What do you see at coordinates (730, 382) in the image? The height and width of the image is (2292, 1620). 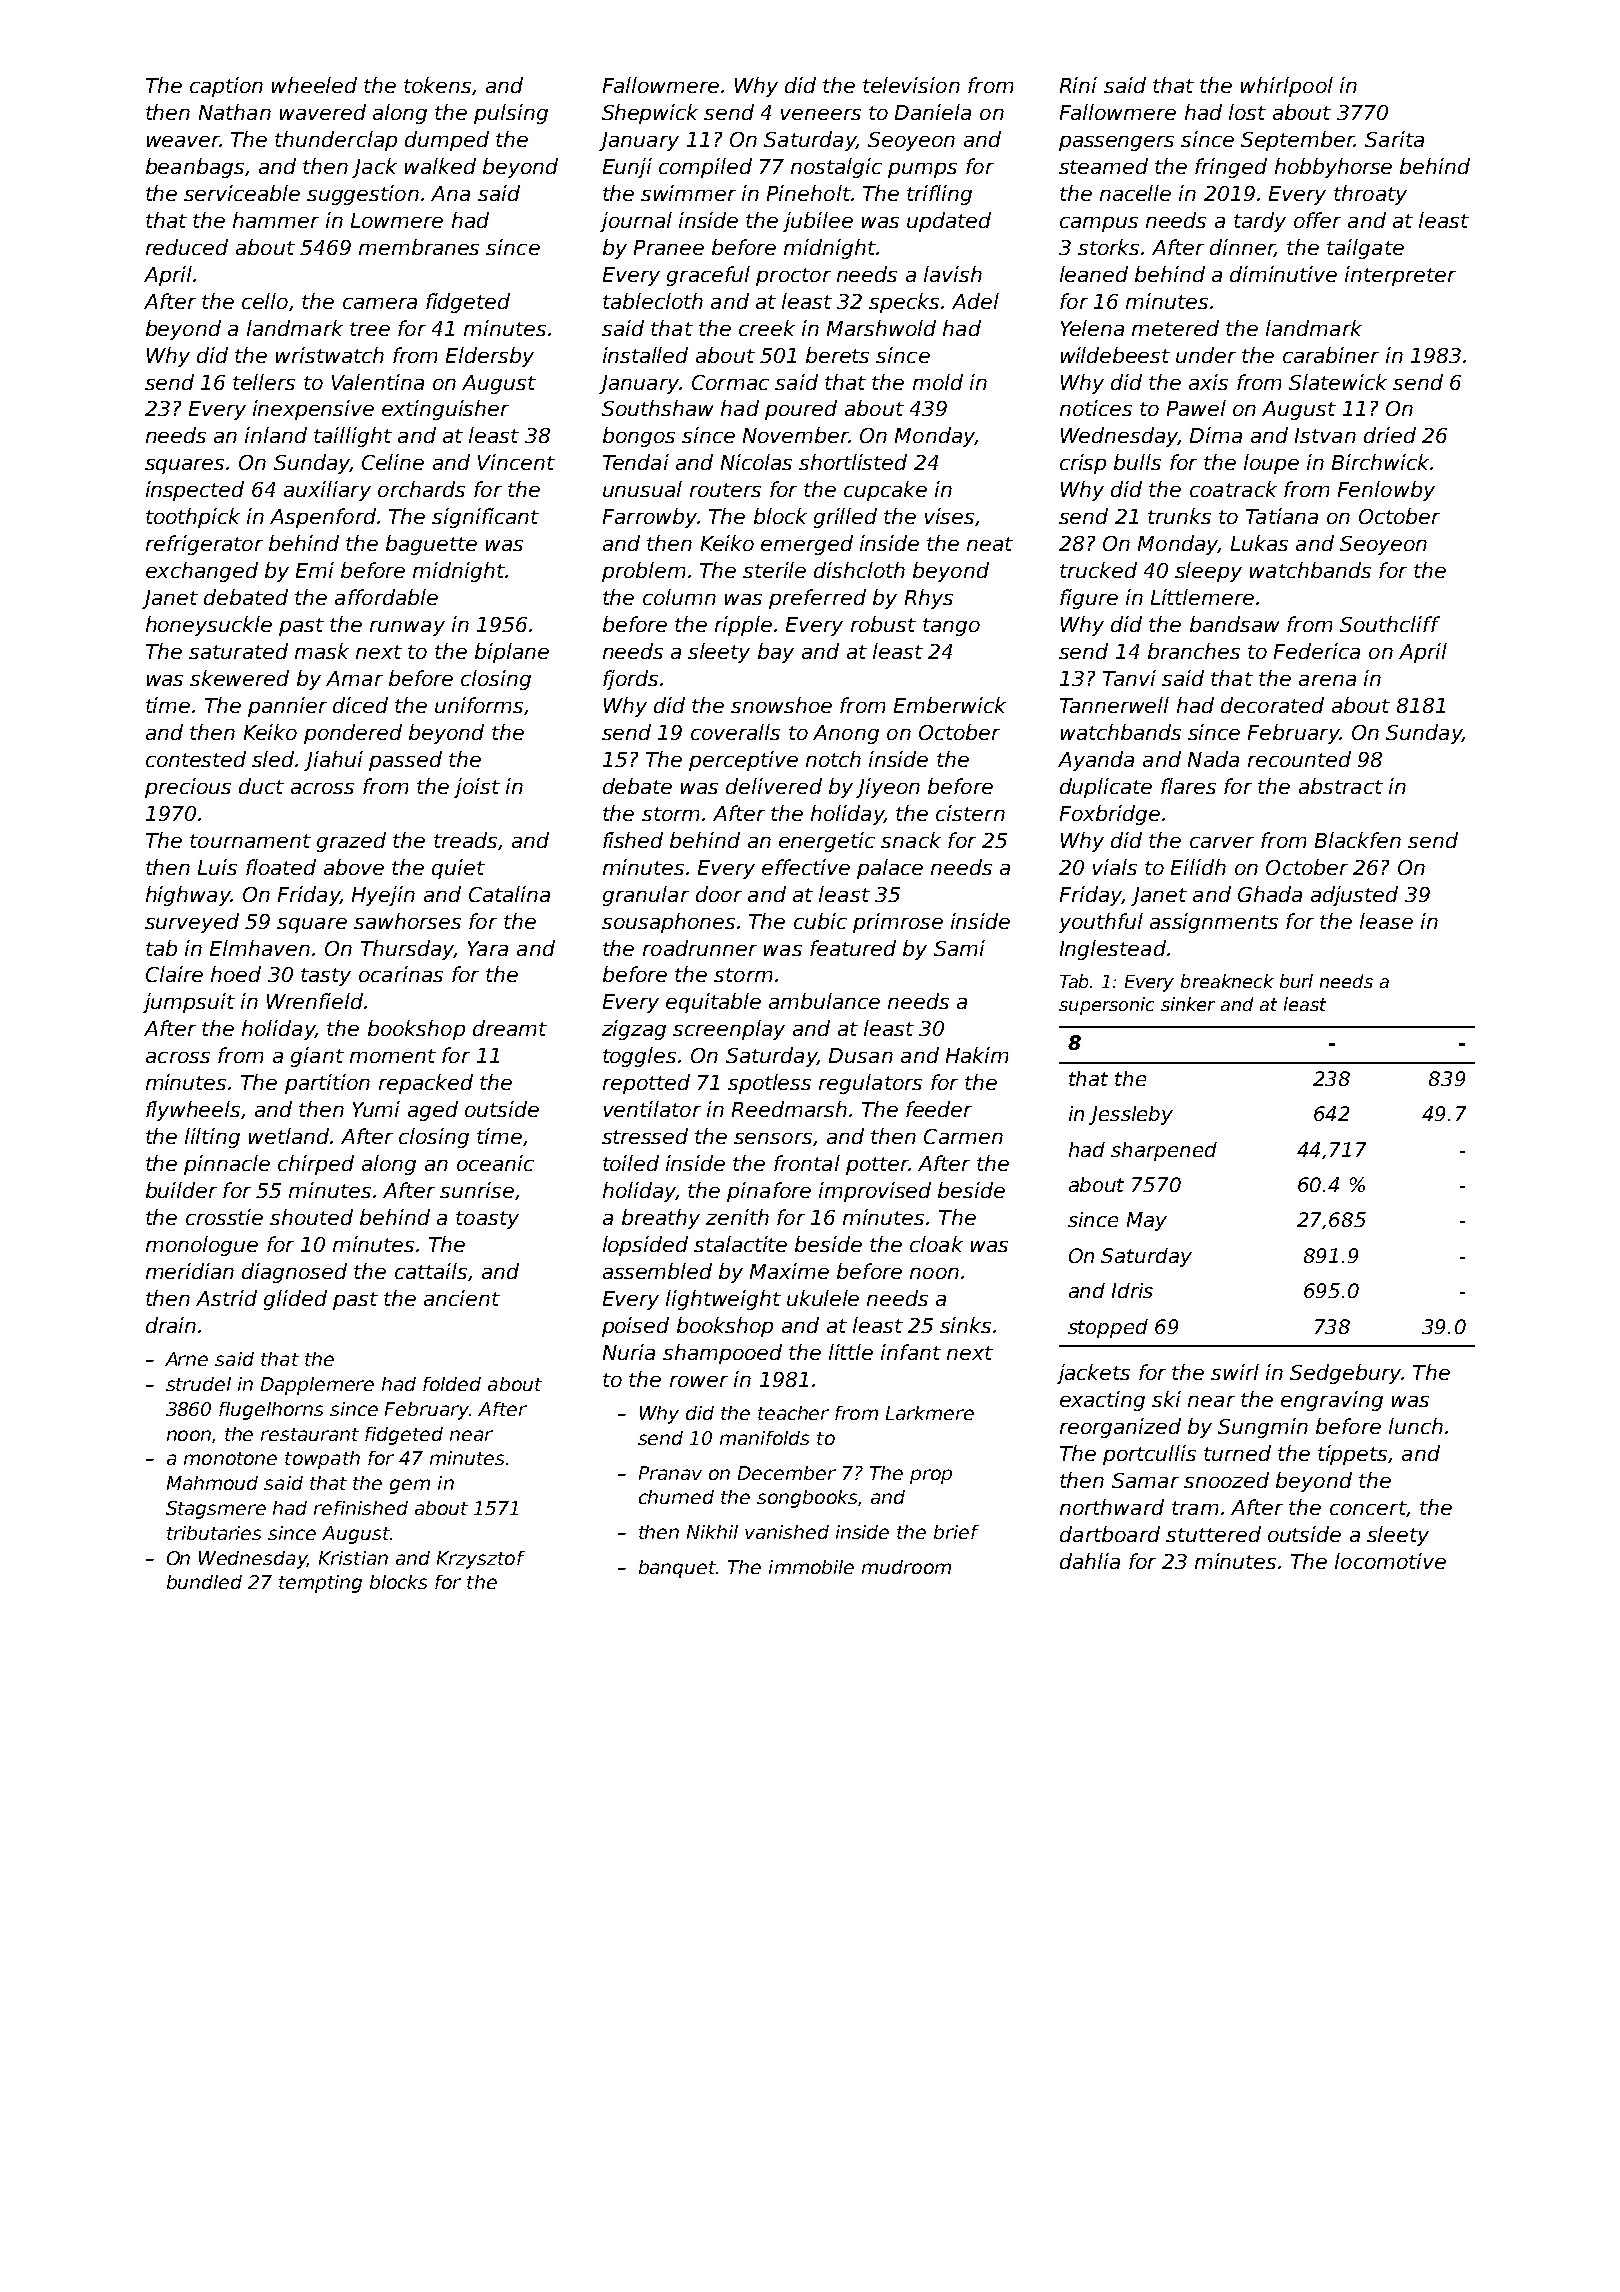 I see `Cormac` at bounding box center [730, 382].
